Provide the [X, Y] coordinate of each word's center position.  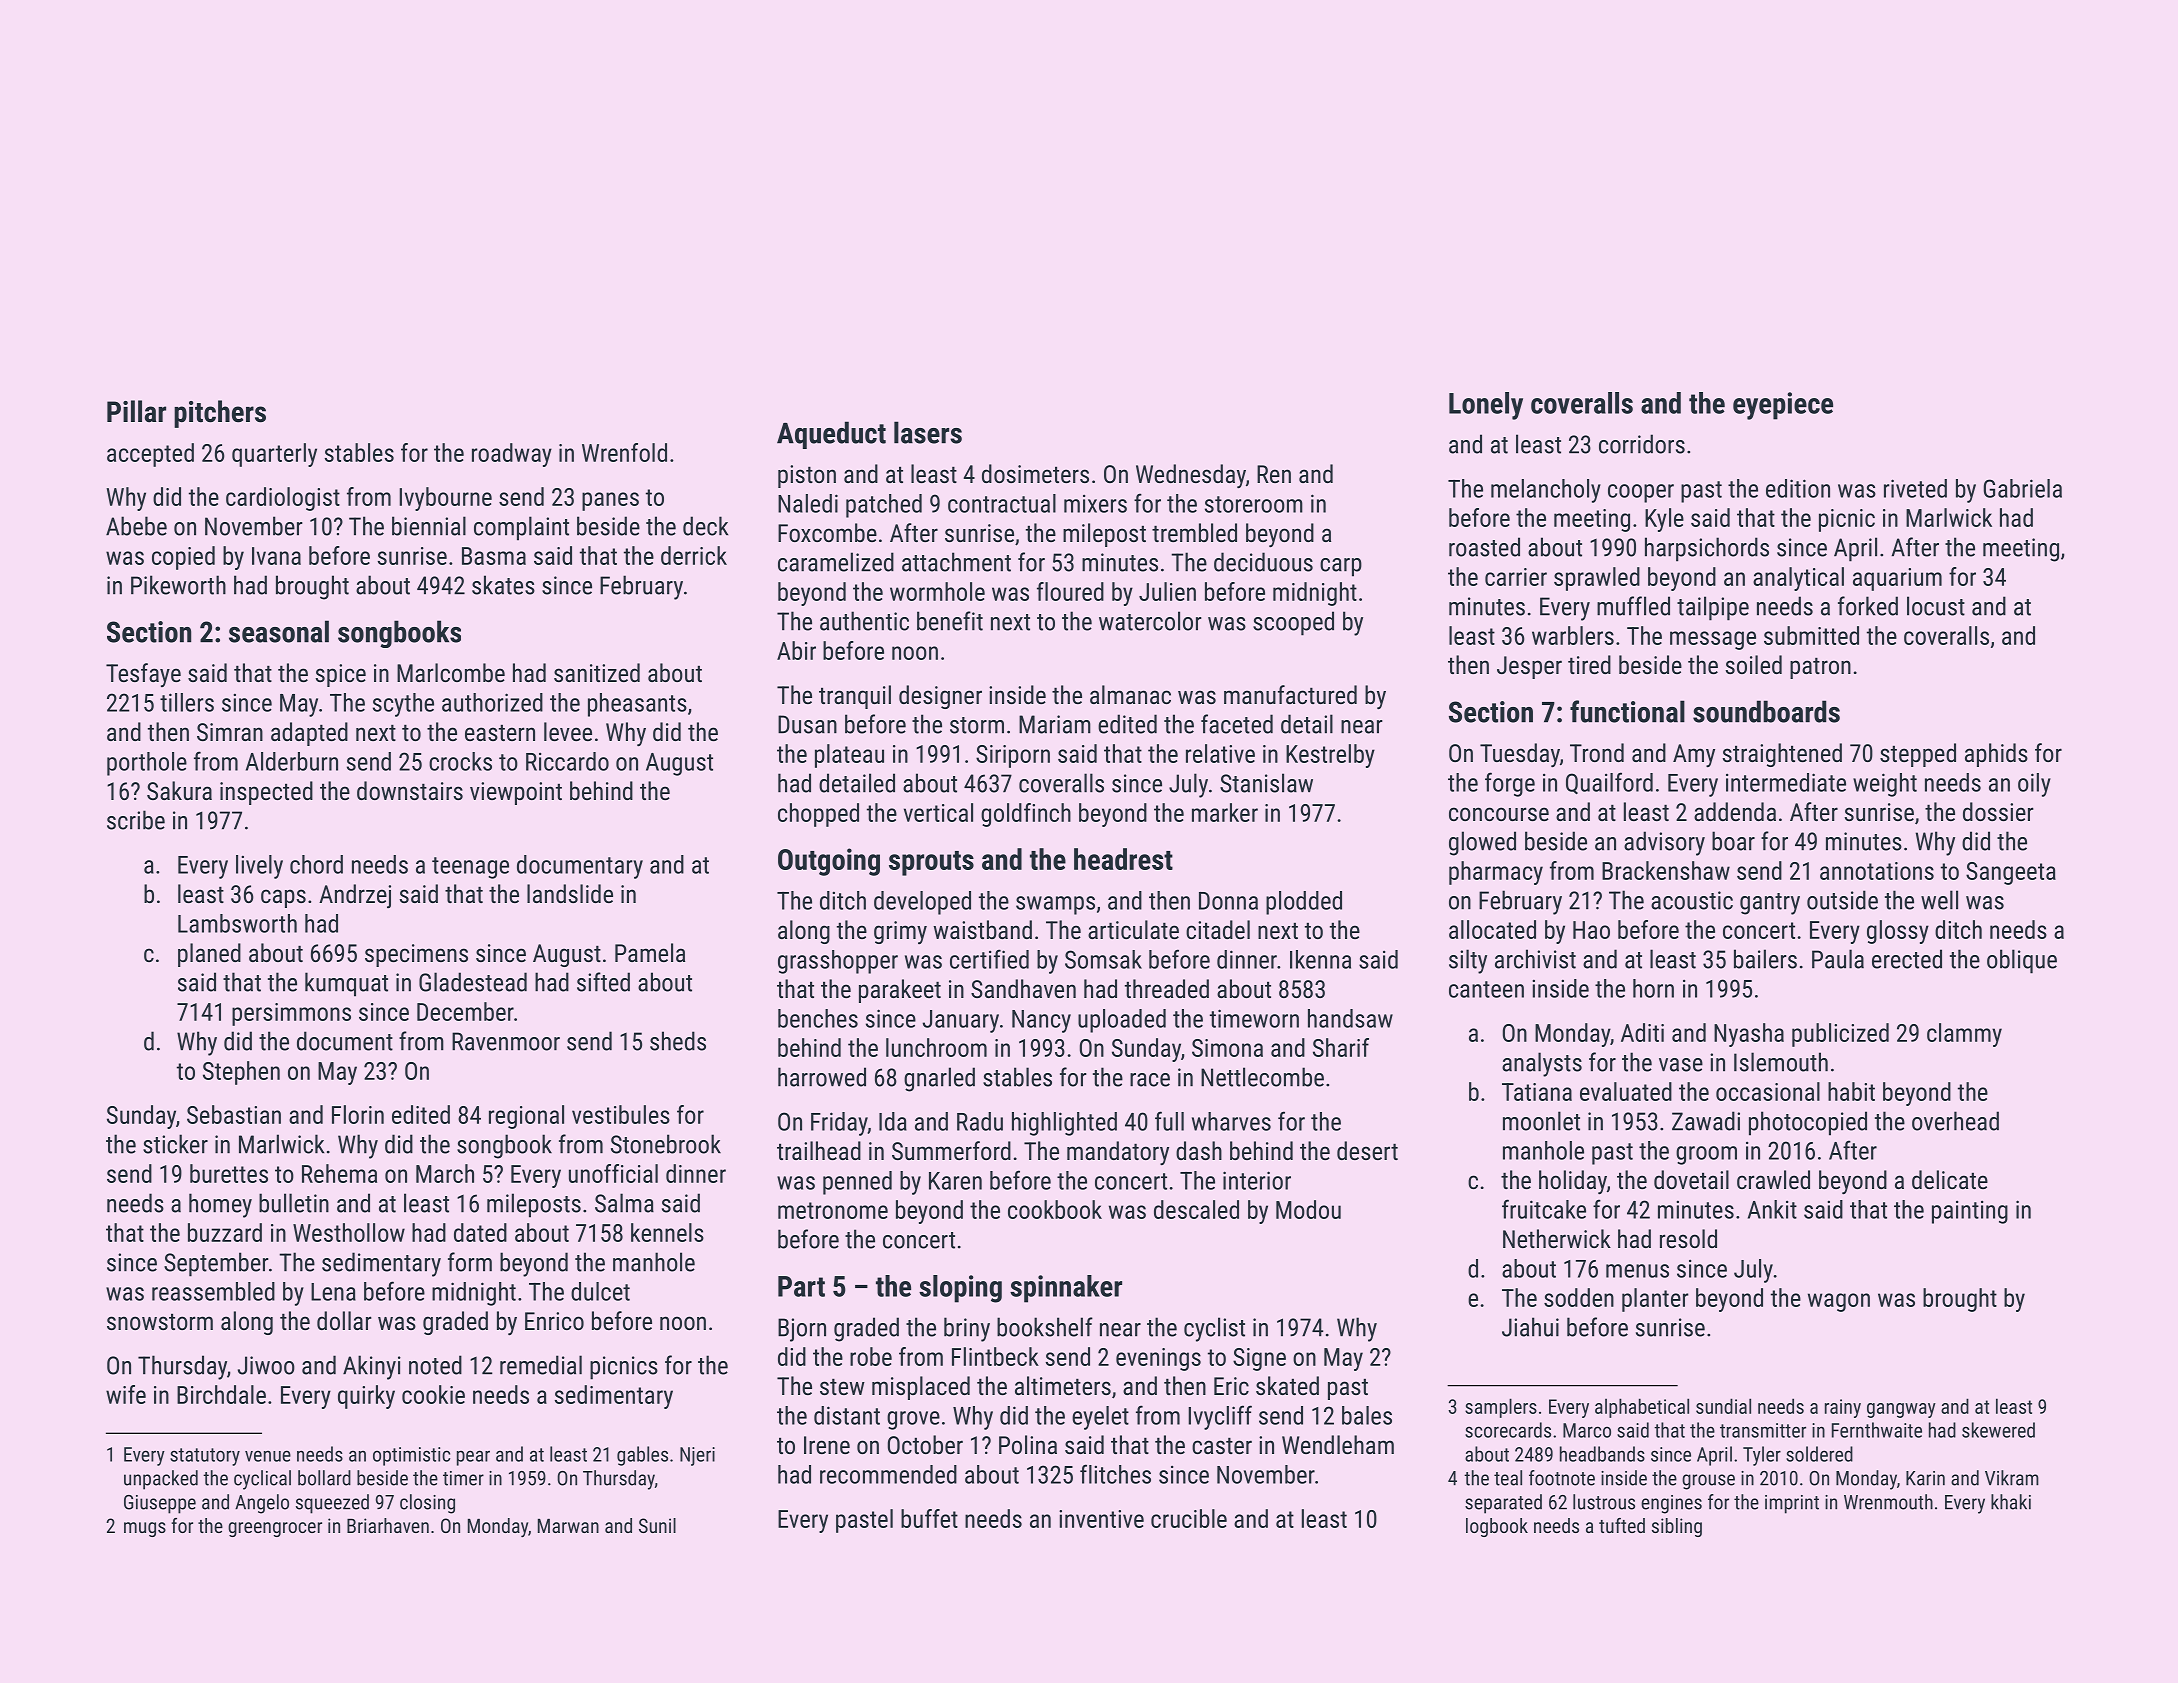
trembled [1194, 532]
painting [1970, 1212]
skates [503, 585]
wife [126, 1394]
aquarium [1897, 579]
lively [259, 867]
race [1150, 1080]
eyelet [1100, 1418]
